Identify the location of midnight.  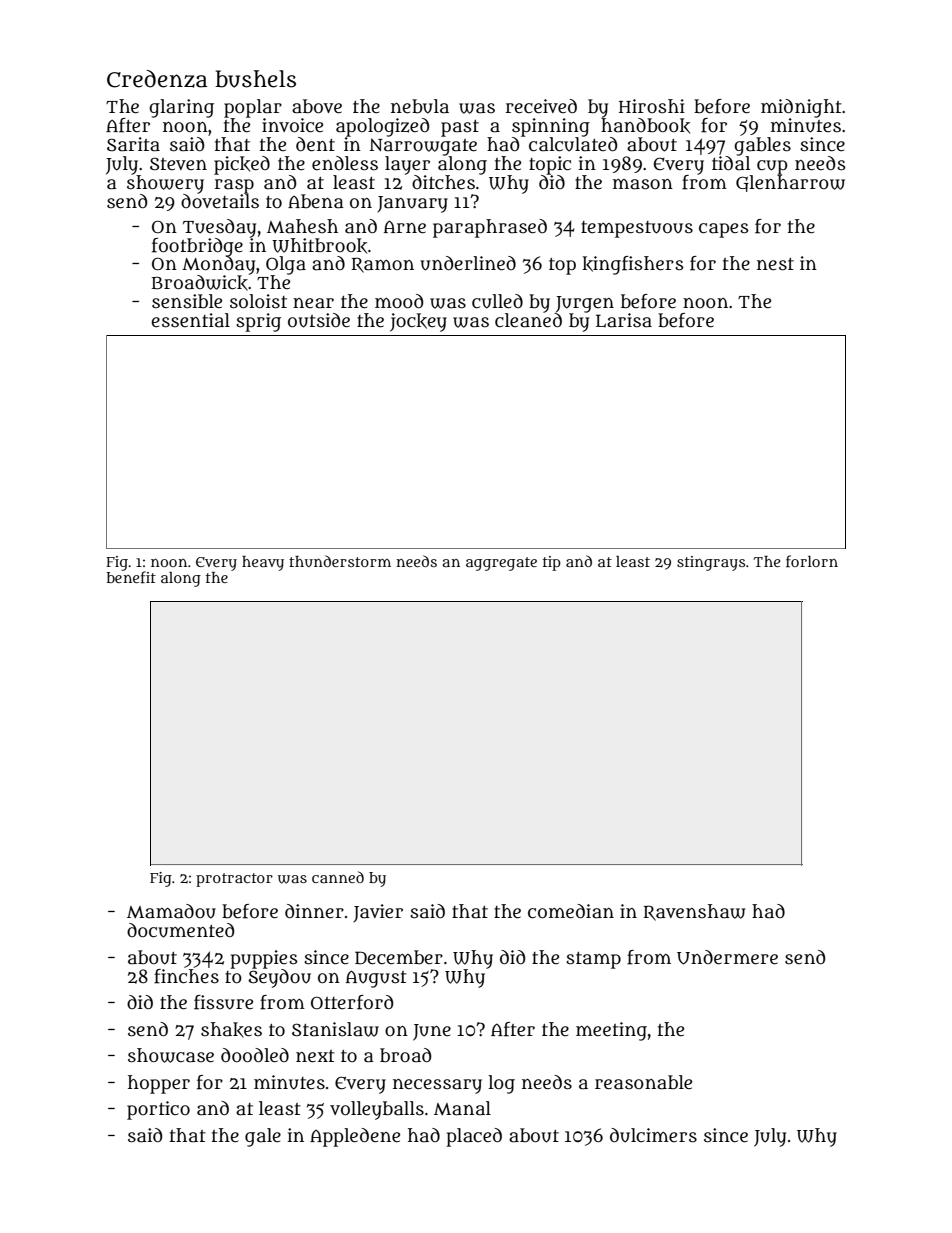
(801, 108).
